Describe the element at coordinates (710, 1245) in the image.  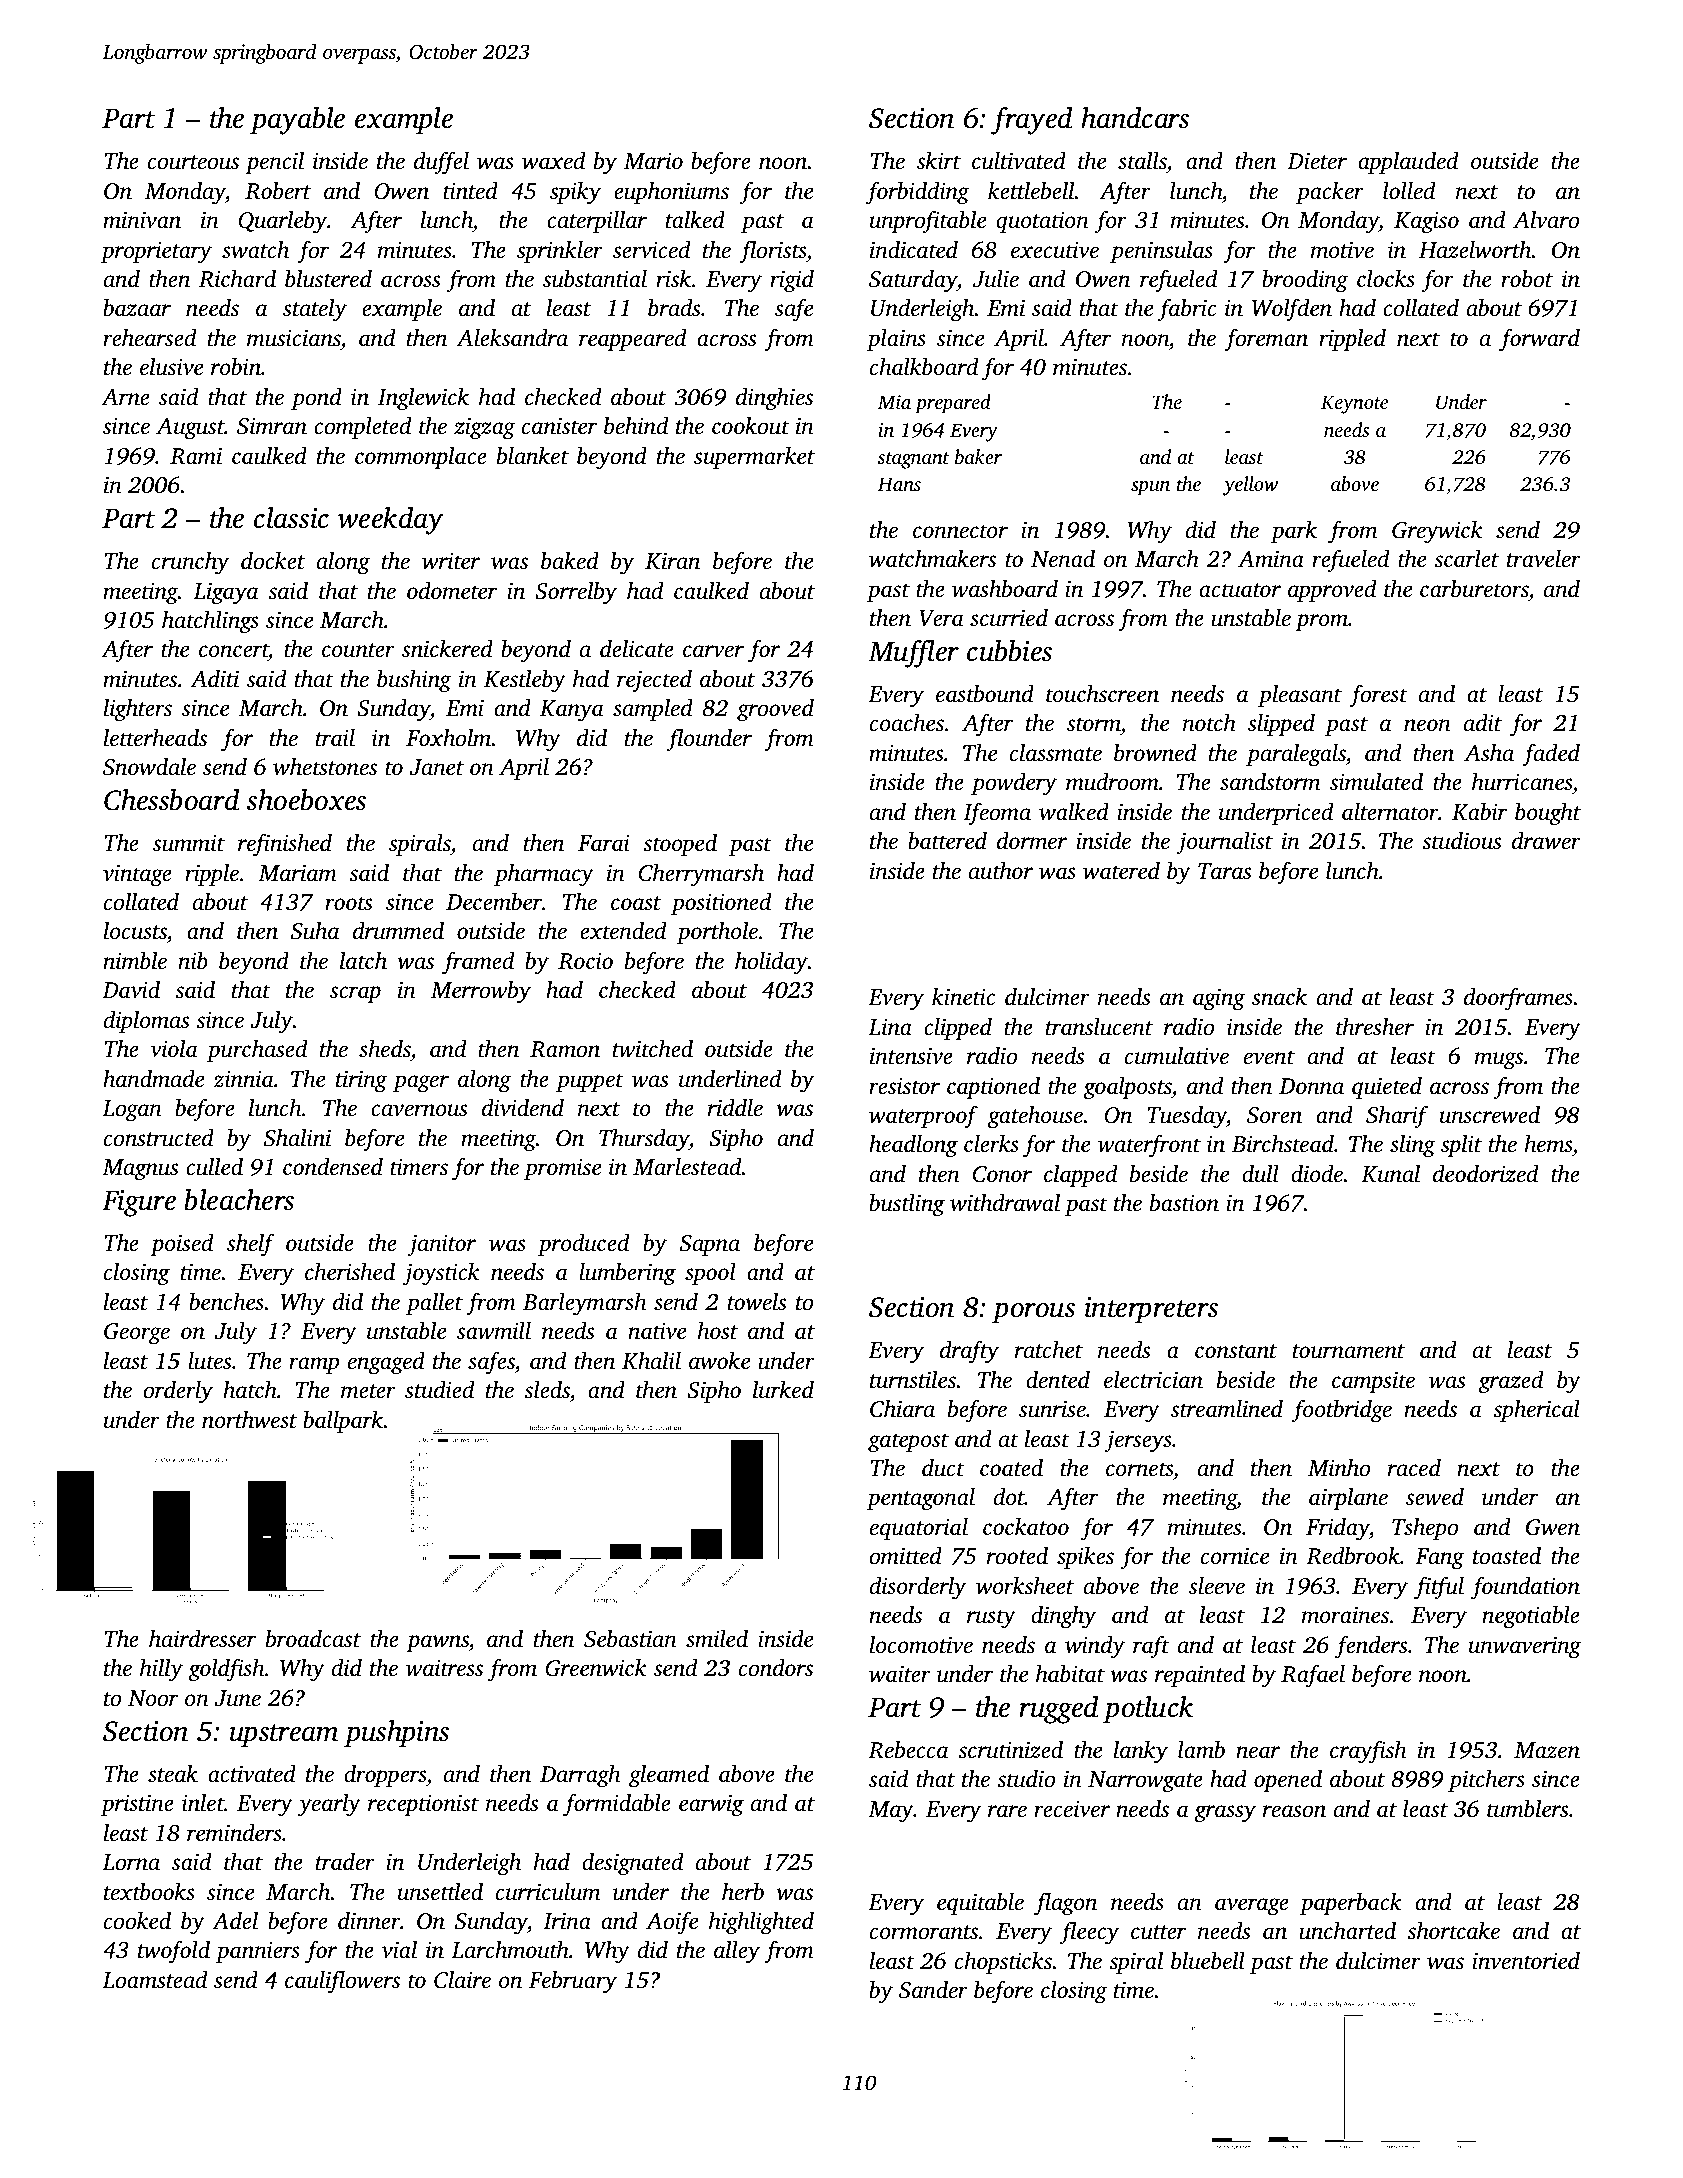
I see `Sapna` at that location.
